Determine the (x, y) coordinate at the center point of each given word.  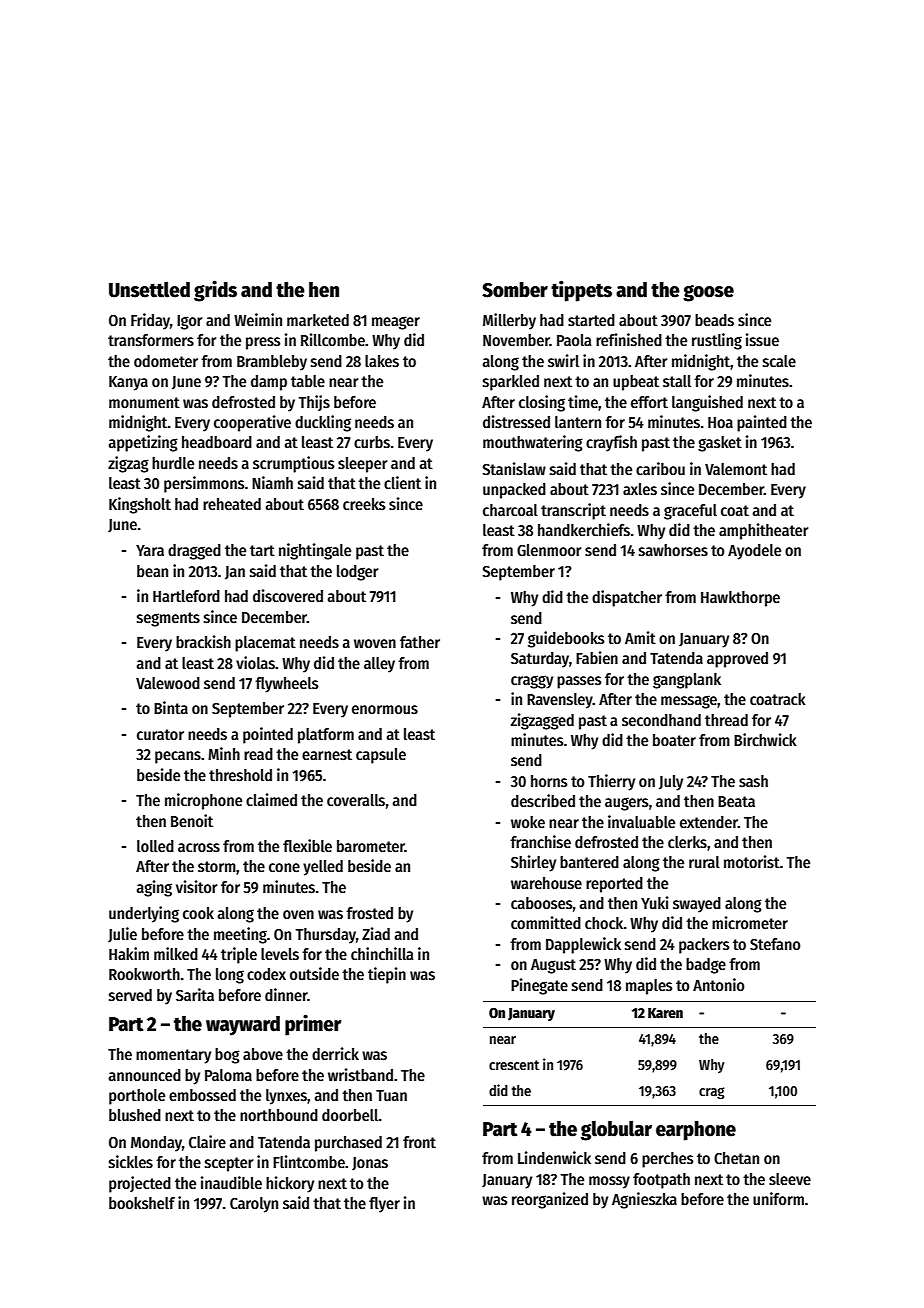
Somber (515, 290)
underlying (144, 914)
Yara (150, 550)
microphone (203, 801)
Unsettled (149, 290)
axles (640, 489)
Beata (736, 801)
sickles (131, 1162)
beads (714, 320)
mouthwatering (533, 443)
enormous (385, 709)
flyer (384, 1205)
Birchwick (765, 739)
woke (528, 822)
